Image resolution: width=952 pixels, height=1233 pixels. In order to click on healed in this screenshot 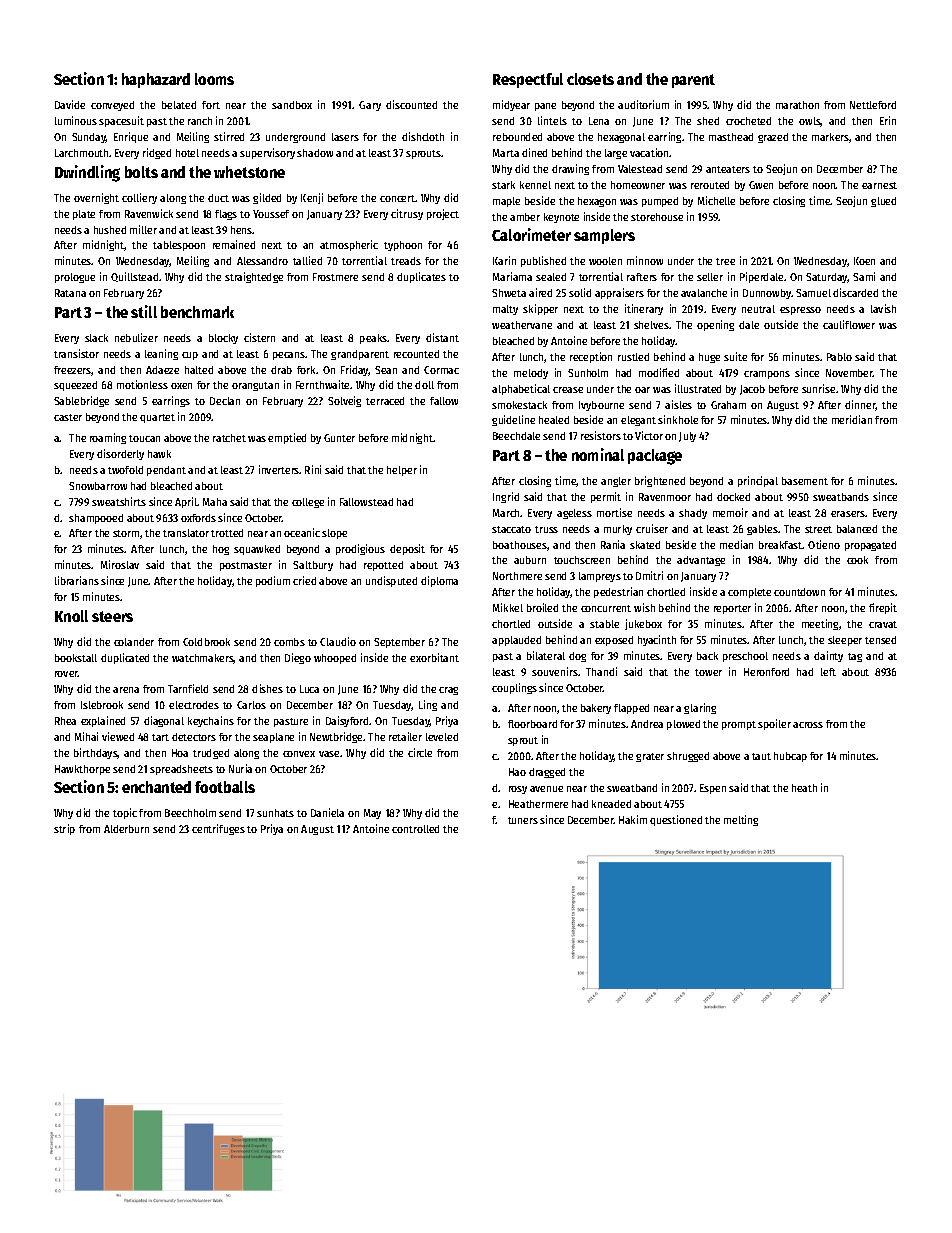, I will do `click(554, 420)`.
